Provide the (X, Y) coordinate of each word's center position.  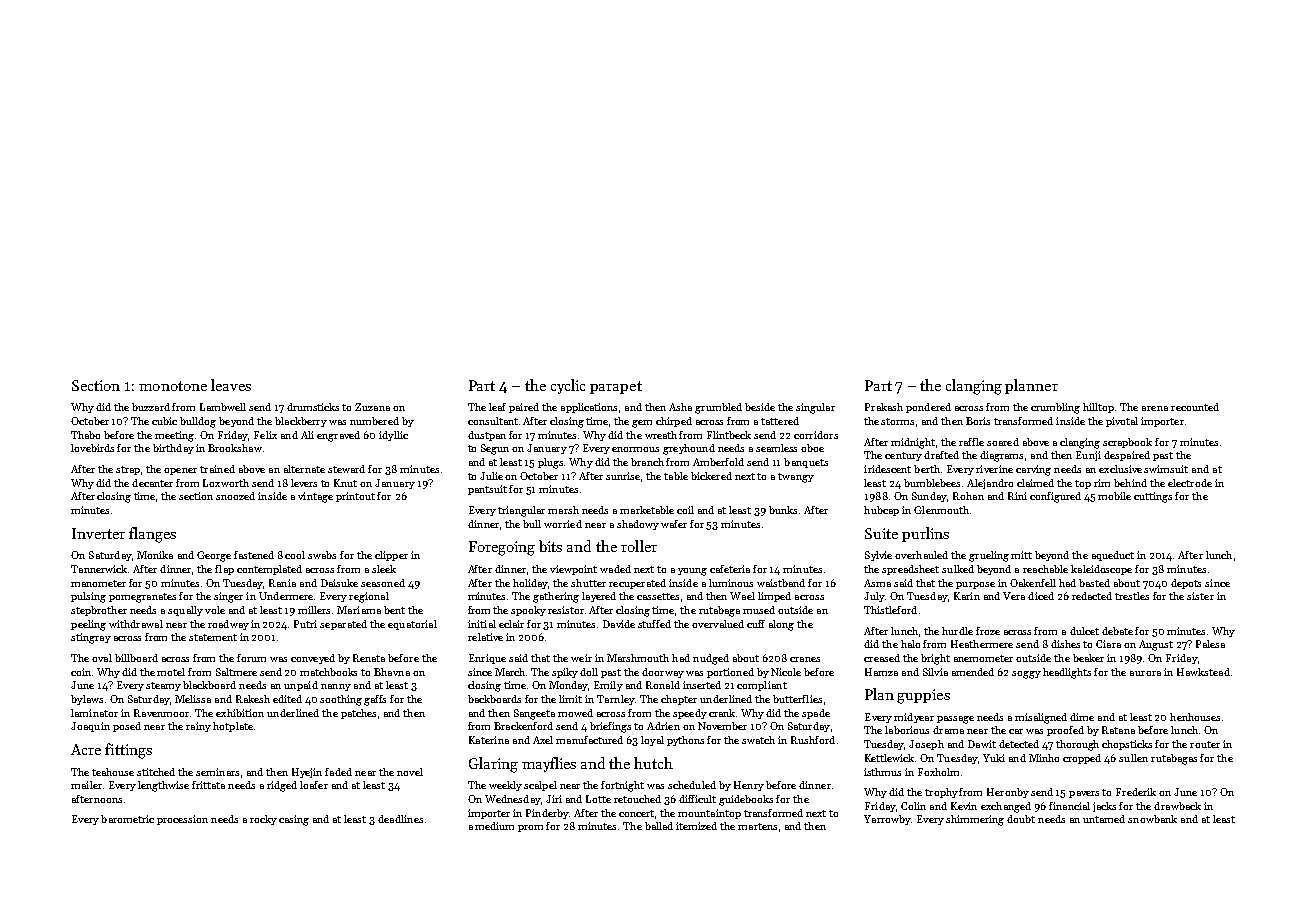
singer (228, 597)
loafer (314, 785)
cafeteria (730, 569)
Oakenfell (1033, 583)
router (1205, 744)
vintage (315, 497)
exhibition (240, 713)
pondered (928, 408)
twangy (796, 478)
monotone (173, 386)
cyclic (568, 386)
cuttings (1153, 497)
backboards (494, 699)
